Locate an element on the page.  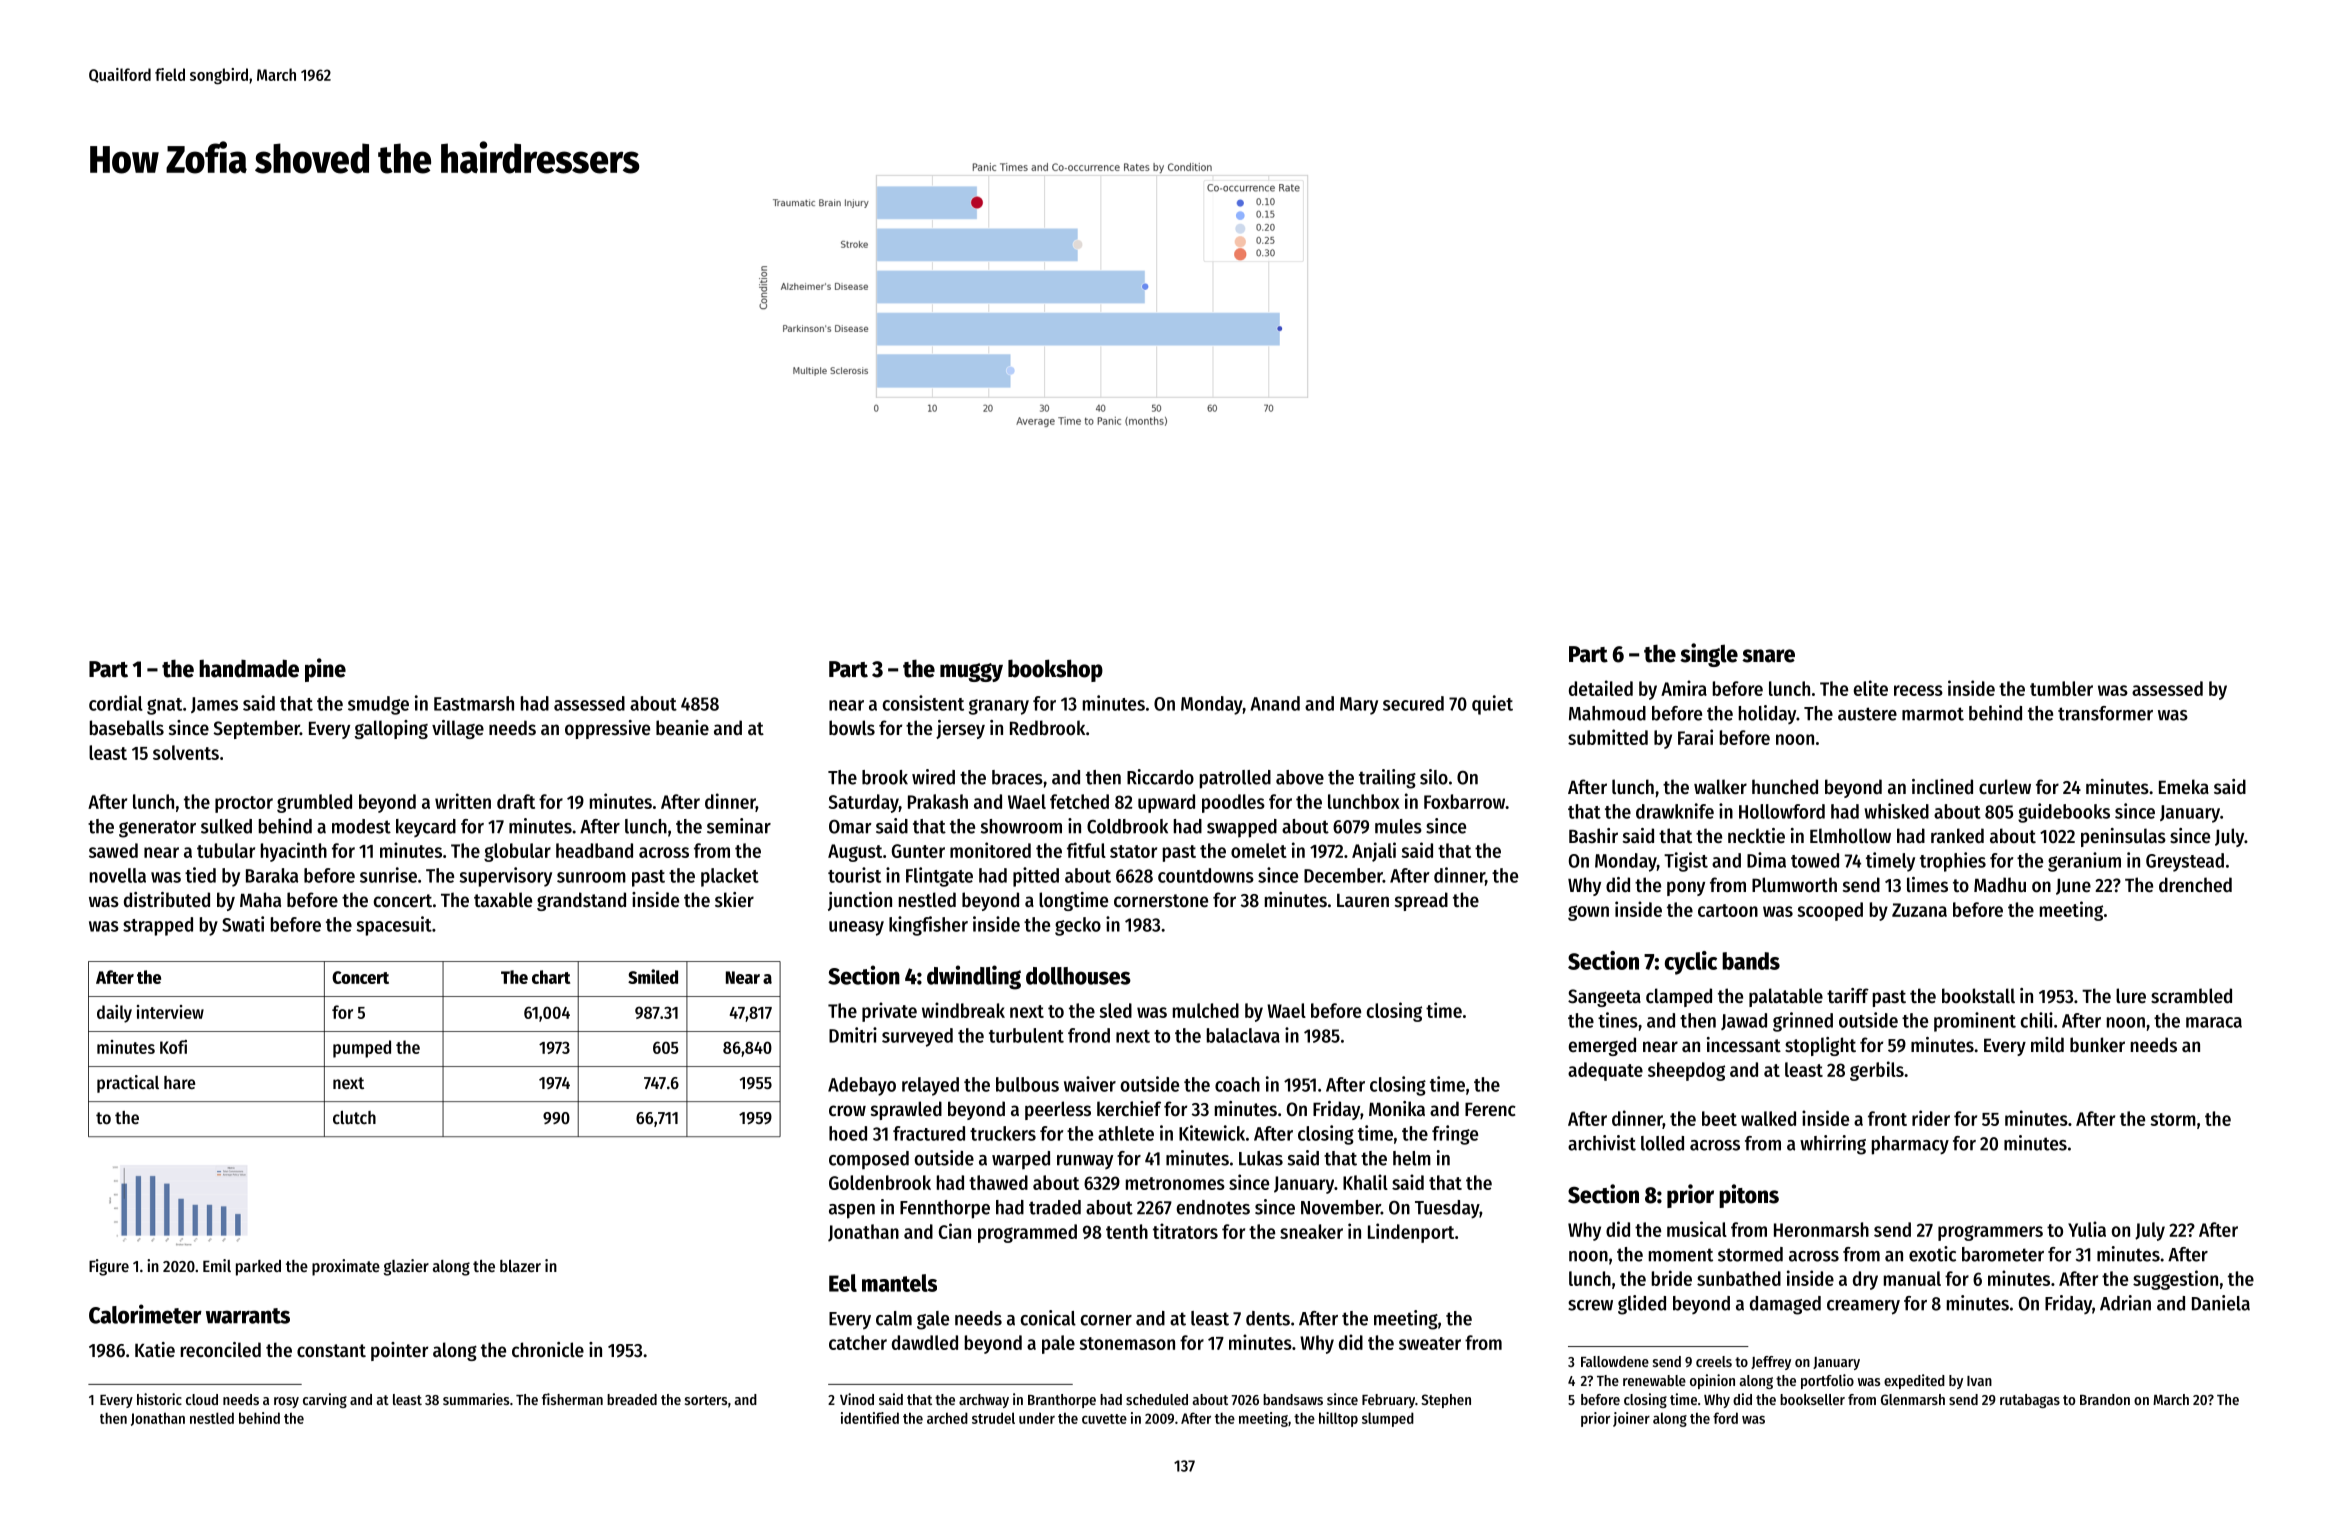
moment is located at coordinates (1681, 1255).
